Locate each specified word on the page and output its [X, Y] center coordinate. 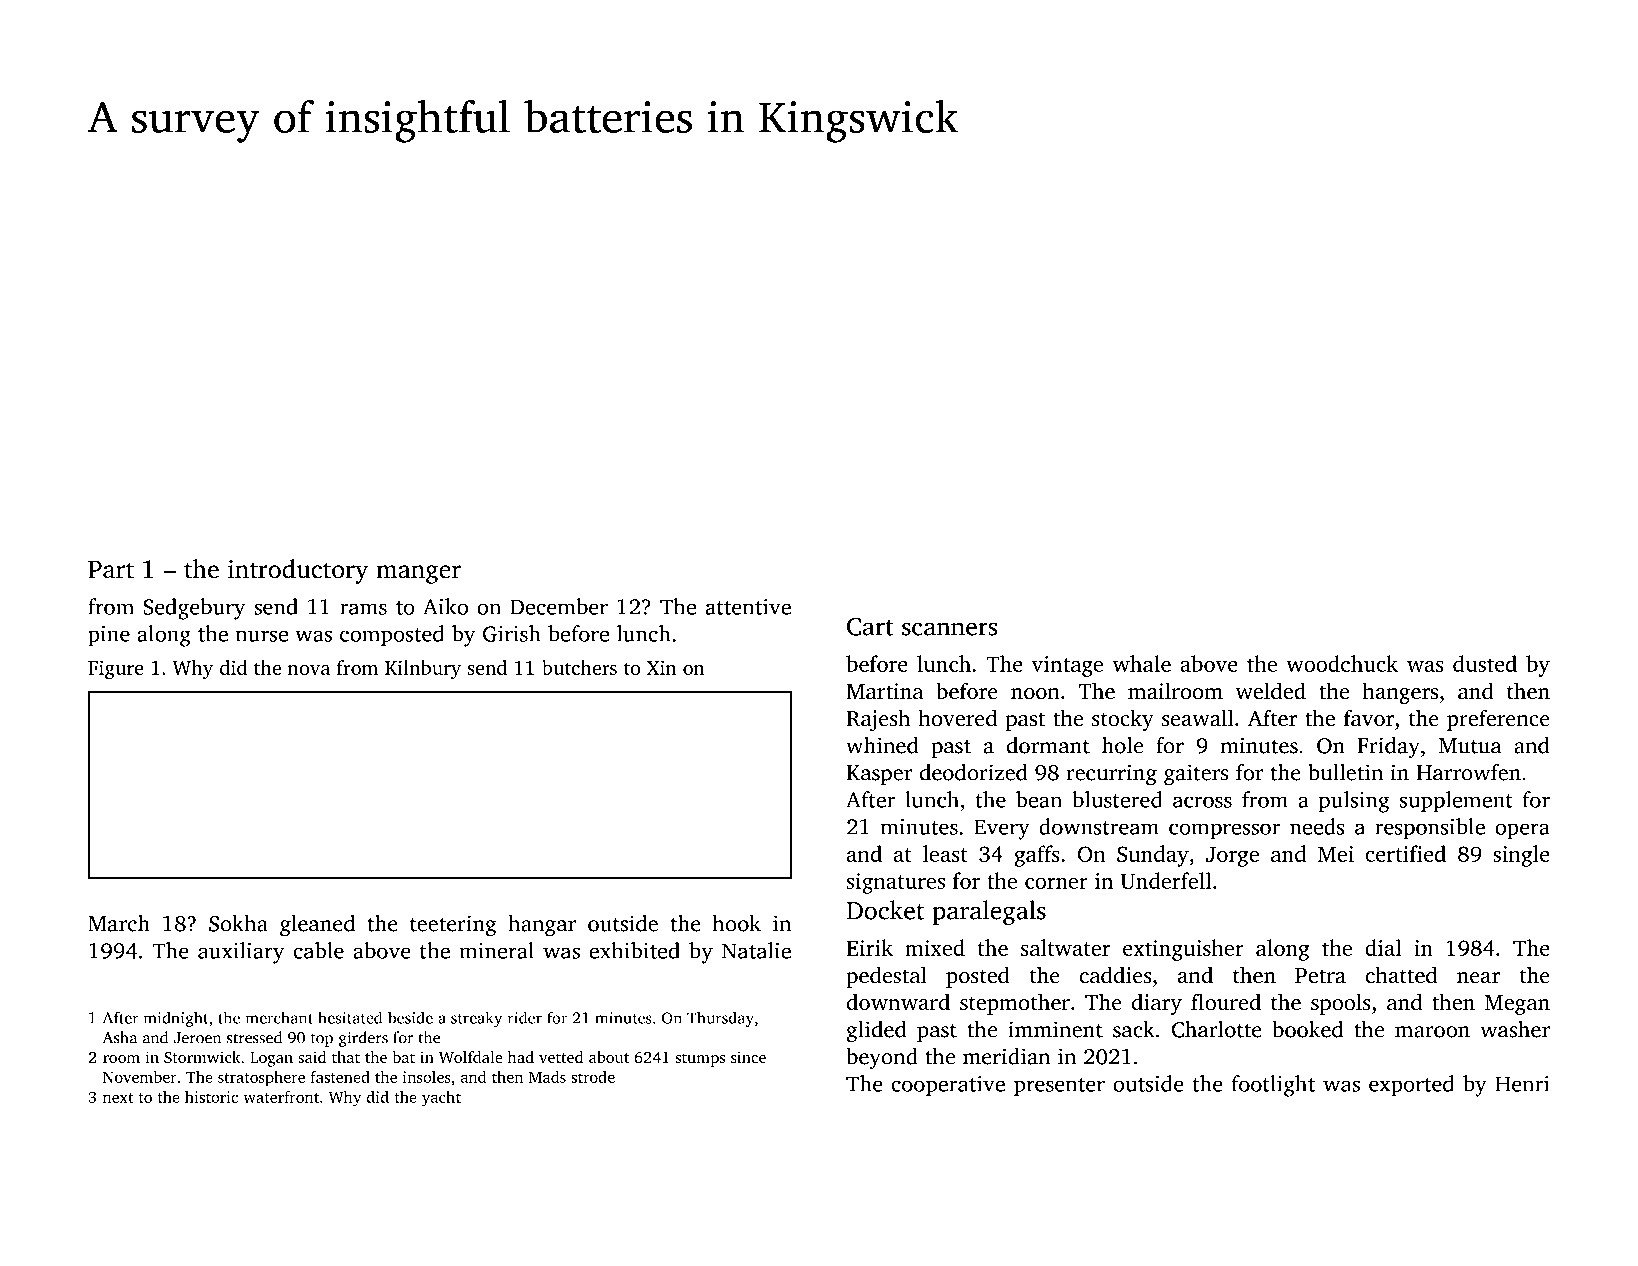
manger [418, 574]
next [118, 1098]
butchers [579, 667]
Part [111, 570]
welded [1271, 691]
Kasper [879, 775]
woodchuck [1342, 663]
